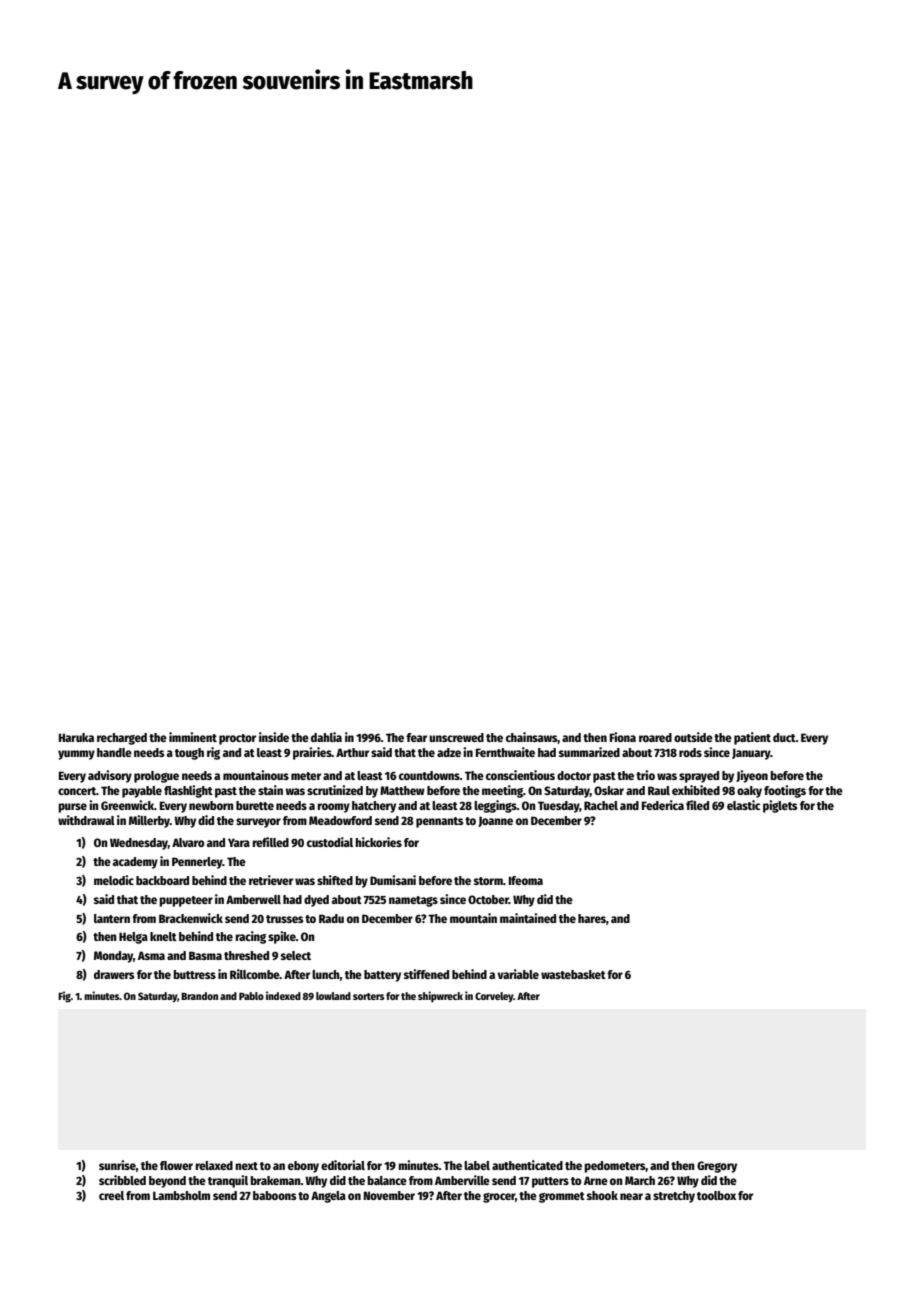 This image has width=924, height=1308. I want to click on patient, so click(752, 738).
